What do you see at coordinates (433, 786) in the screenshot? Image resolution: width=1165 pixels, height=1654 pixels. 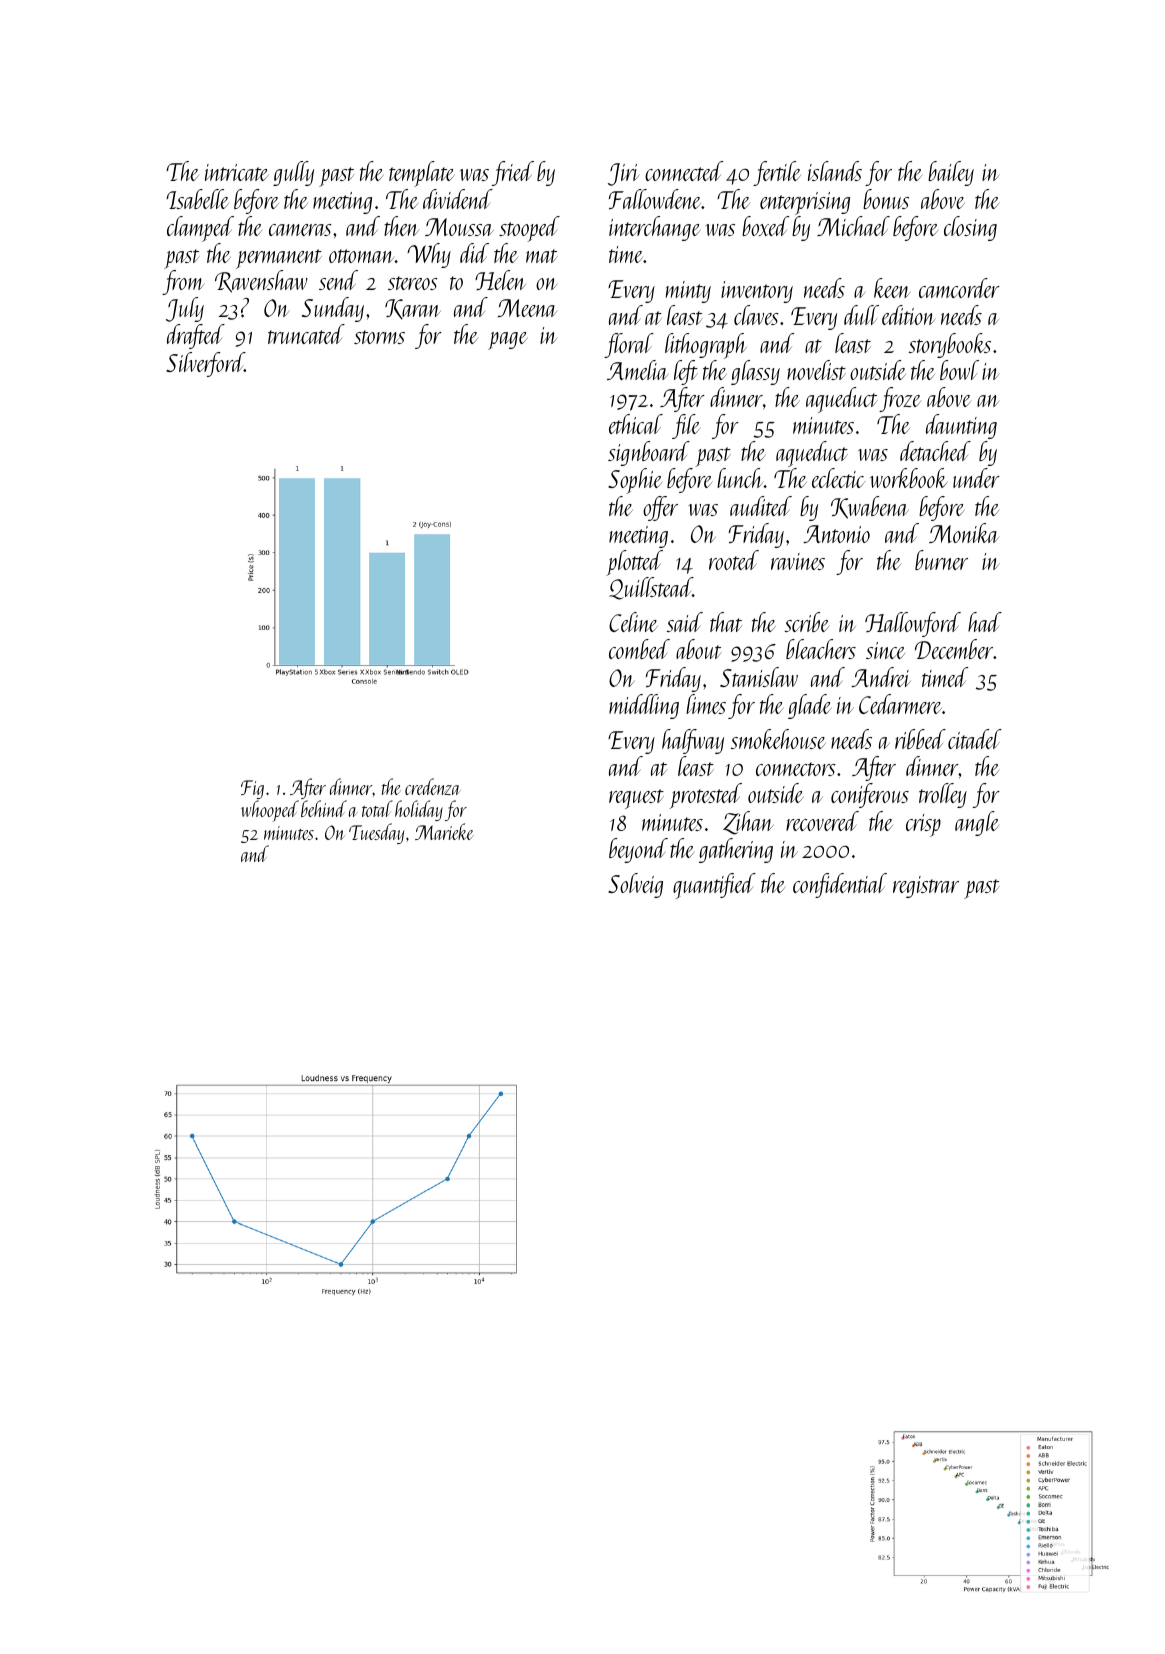 I see `credenza` at bounding box center [433, 786].
